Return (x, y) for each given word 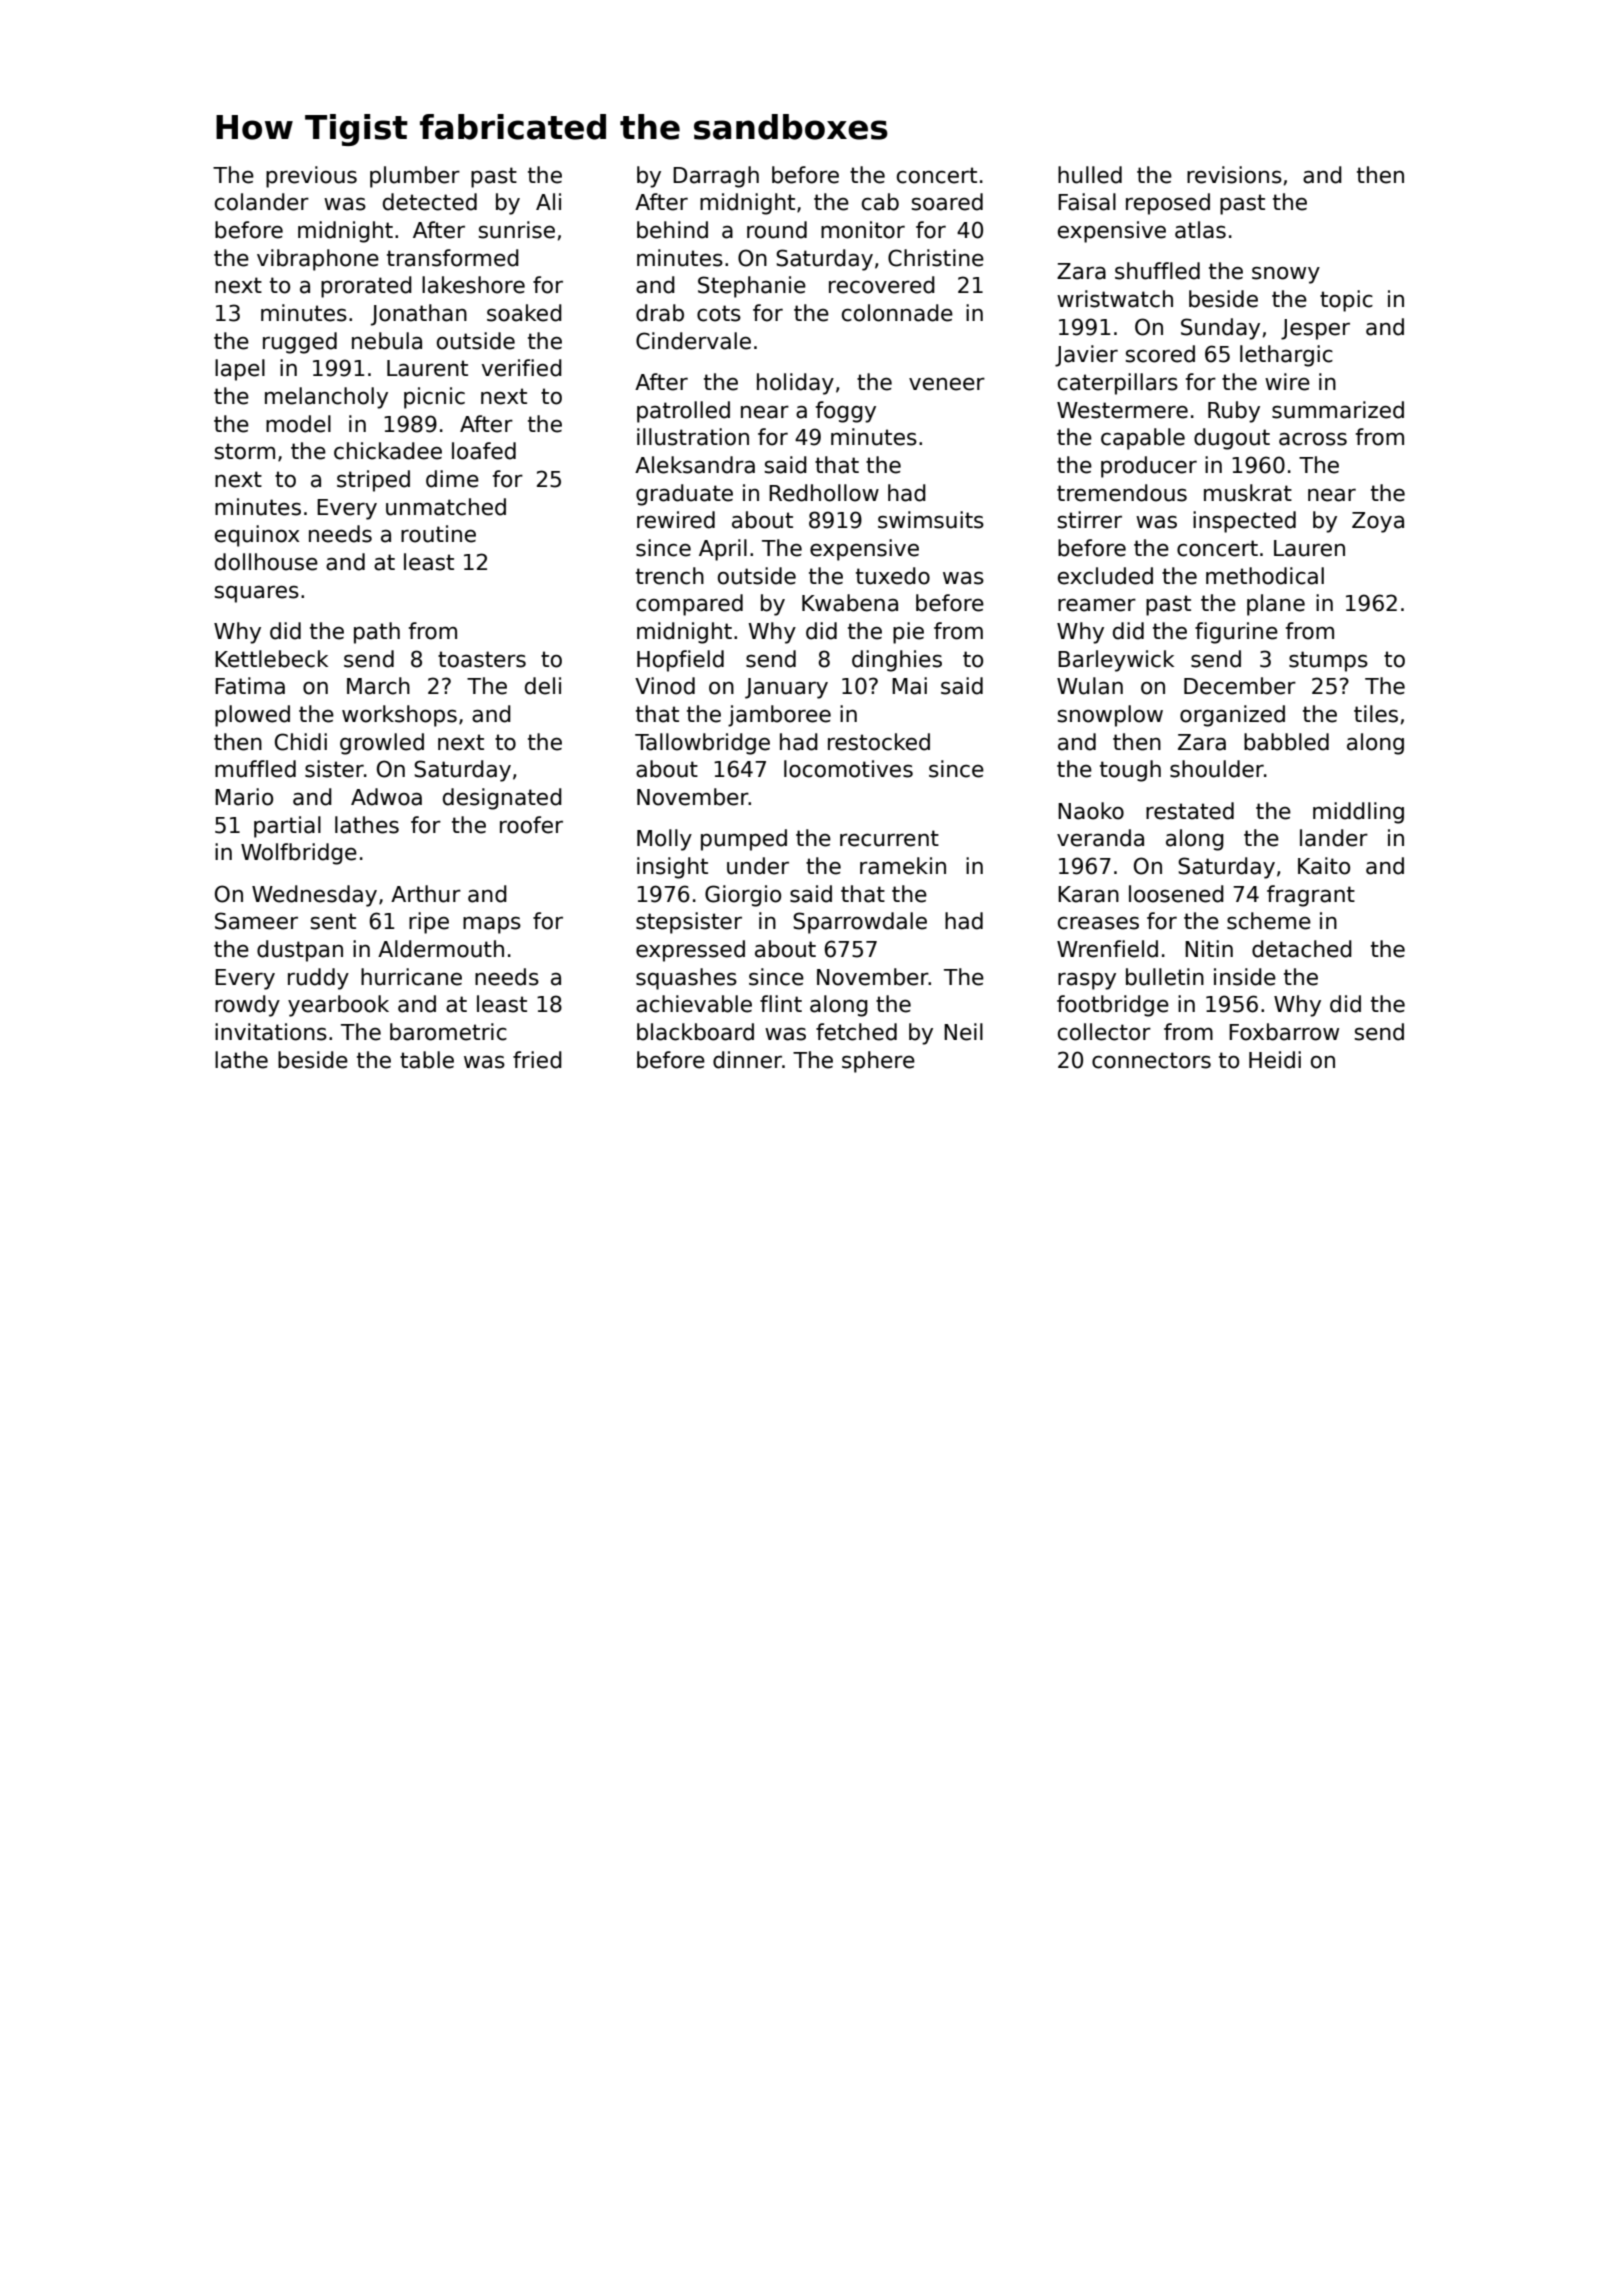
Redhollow (824, 493)
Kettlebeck (271, 659)
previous (311, 177)
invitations (271, 1032)
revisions (1234, 175)
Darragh (716, 177)
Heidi (1275, 1060)
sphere (878, 1062)
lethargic (1286, 356)
